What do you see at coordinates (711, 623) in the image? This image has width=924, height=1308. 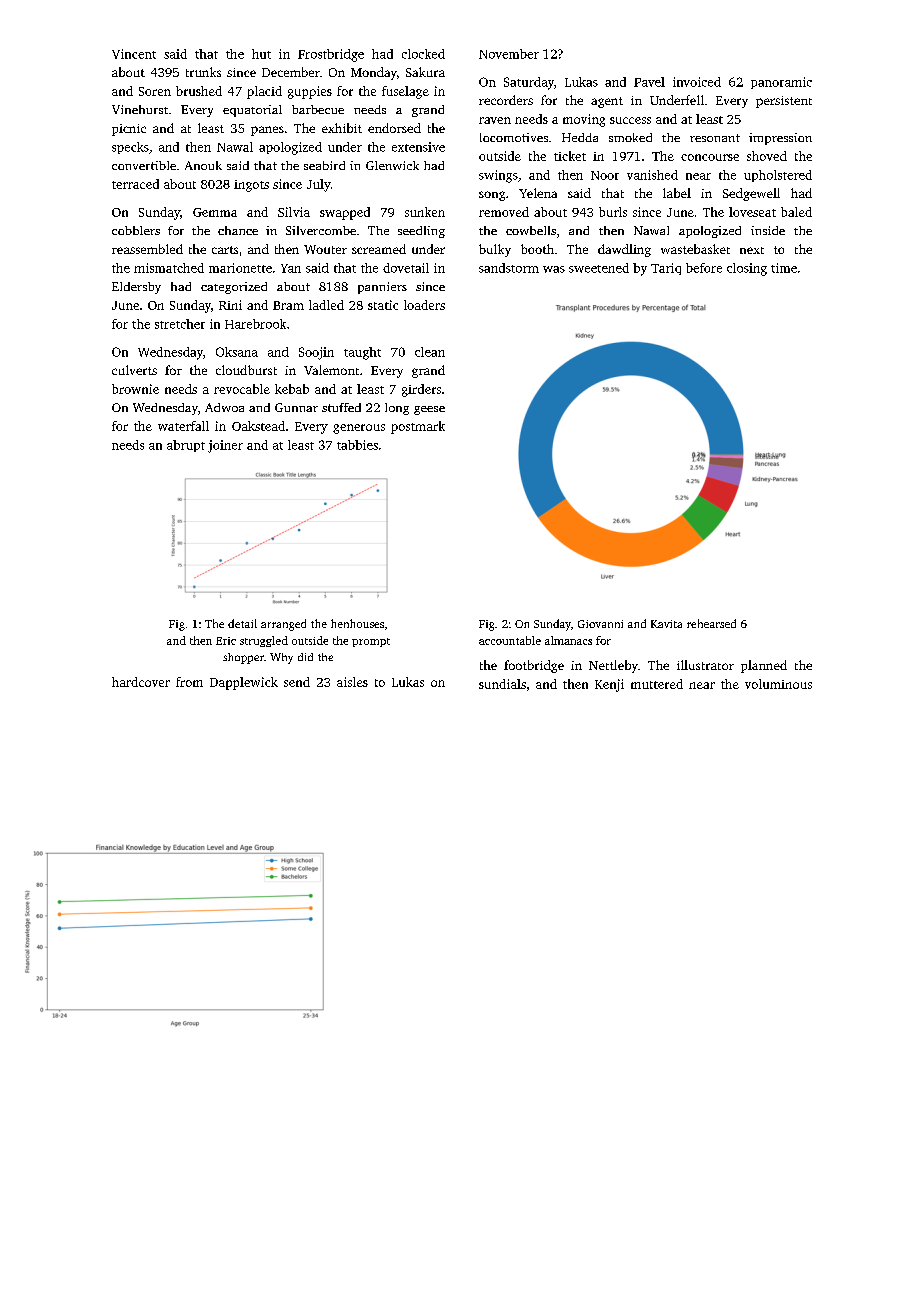 I see `rehearsed` at bounding box center [711, 623].
